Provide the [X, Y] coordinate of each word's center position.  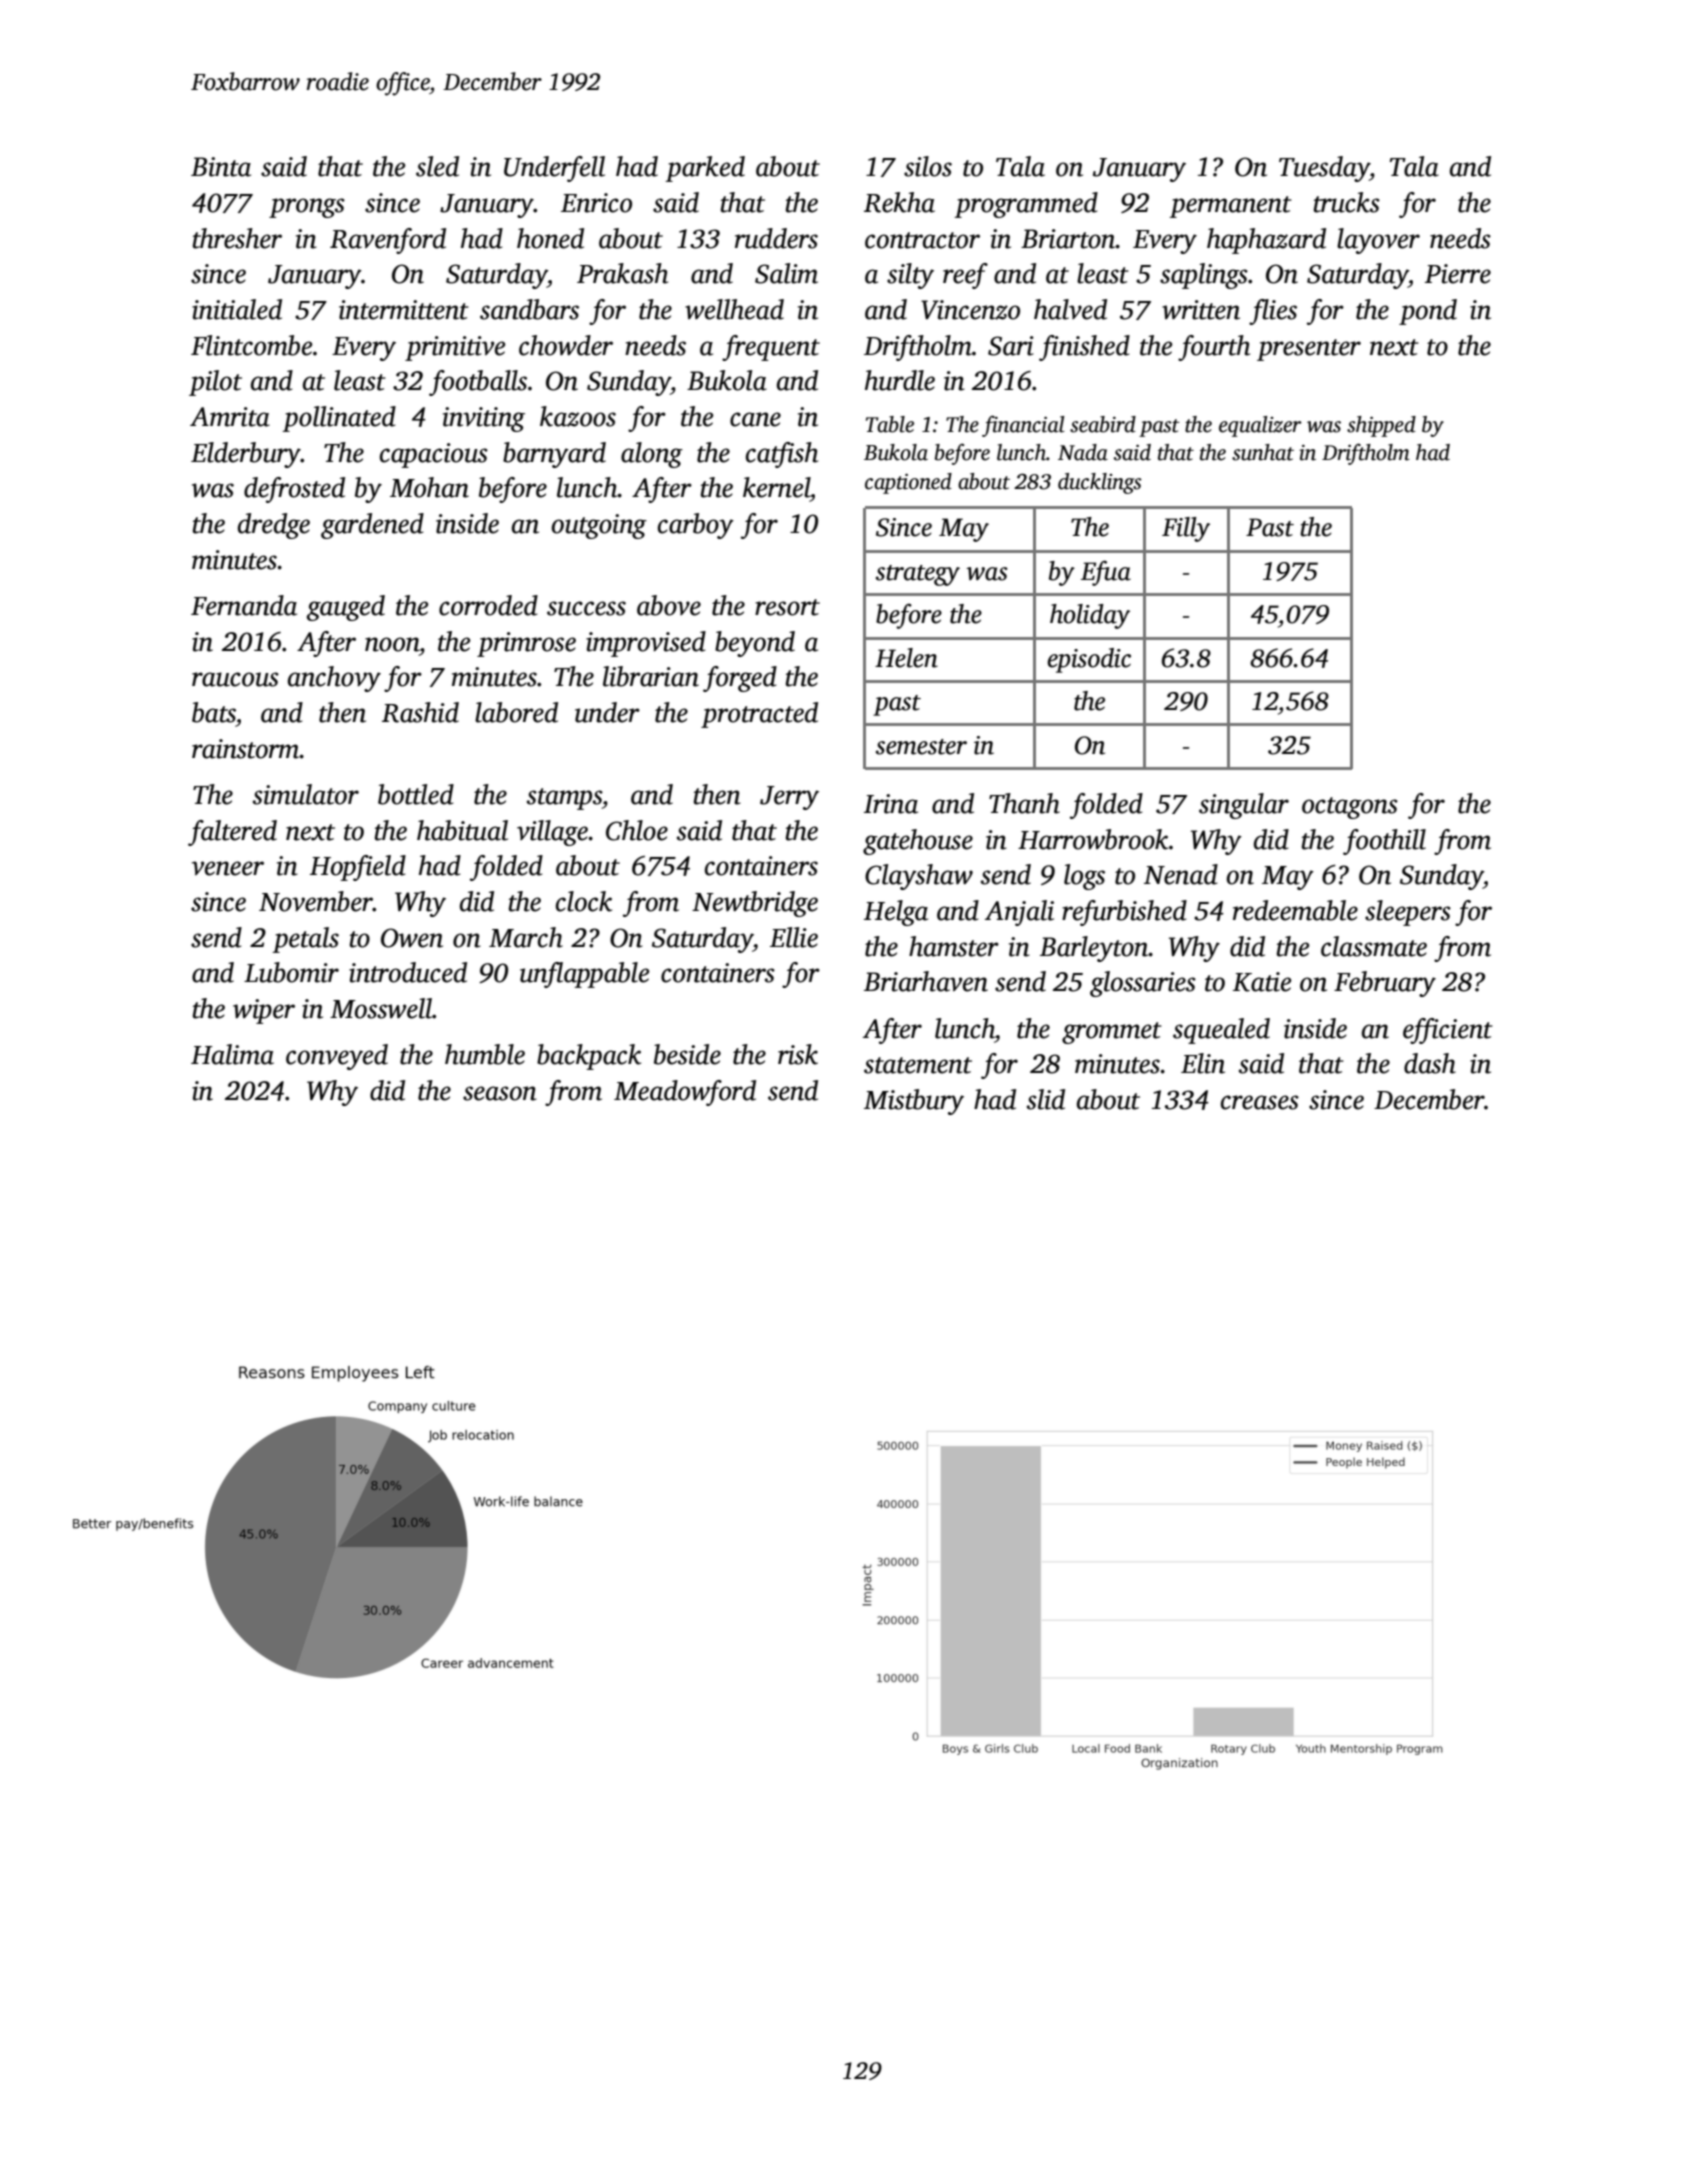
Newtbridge [755, 904]
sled [437, 166]
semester [921, 747]
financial [1023, 426]
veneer [228, 868]
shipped [1381, 426]
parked [705, 169]
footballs [478, 383]
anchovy [334, 679]
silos [928, 166]
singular [1244, 806]
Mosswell [381, 1008]
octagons [1350, 808]
